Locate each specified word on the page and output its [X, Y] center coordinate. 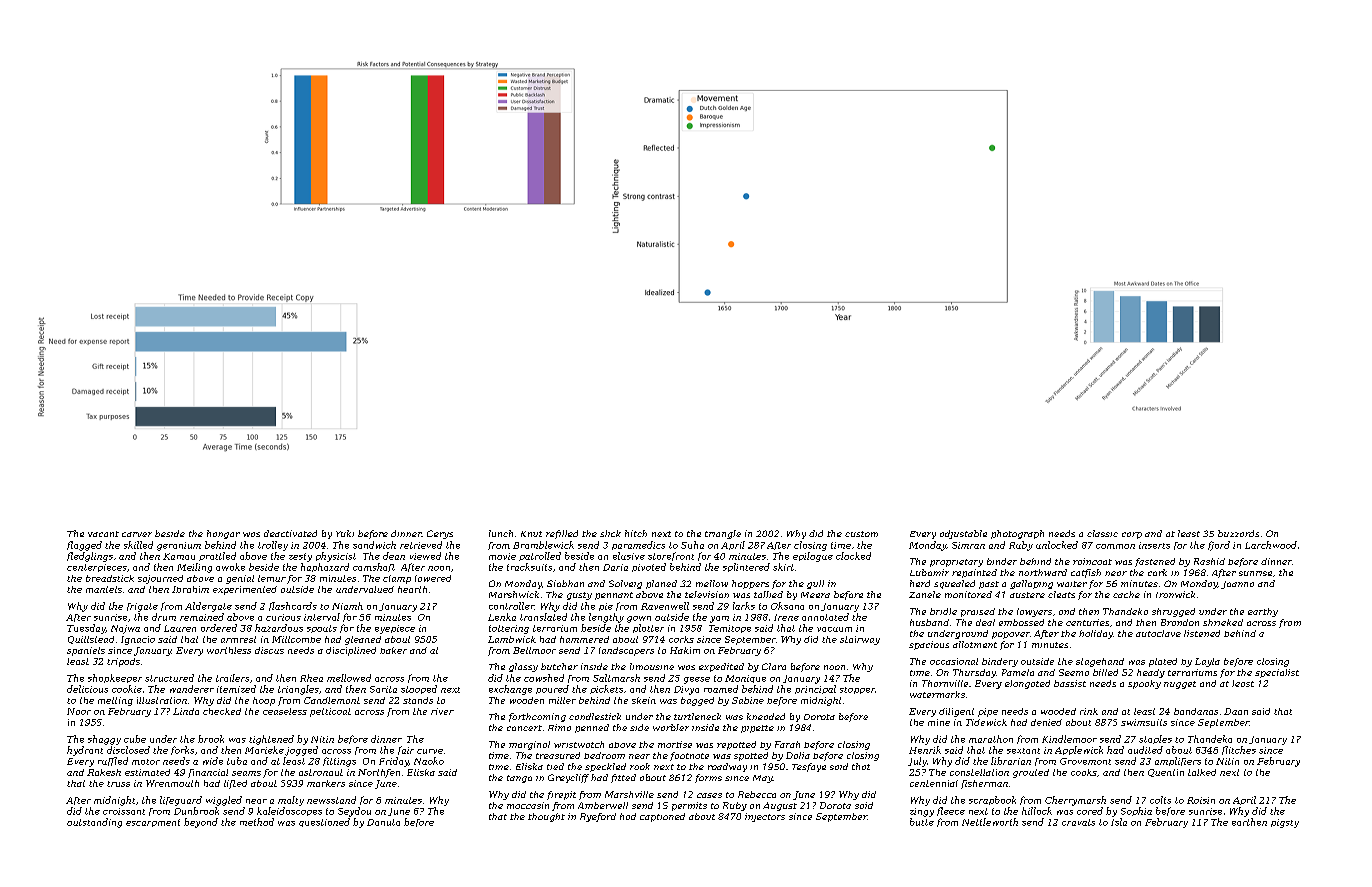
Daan [1236, 711]
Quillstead [91, 640]
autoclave [1158, 633]
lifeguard [181, 801]
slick [610, 533]
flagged [84, 546]
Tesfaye [809, 767]
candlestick [595, 716]
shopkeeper [115, 678]
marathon [991, 739]
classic [1102, 533]
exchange [510, 690]
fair [406, 750]
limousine [652, 666]
